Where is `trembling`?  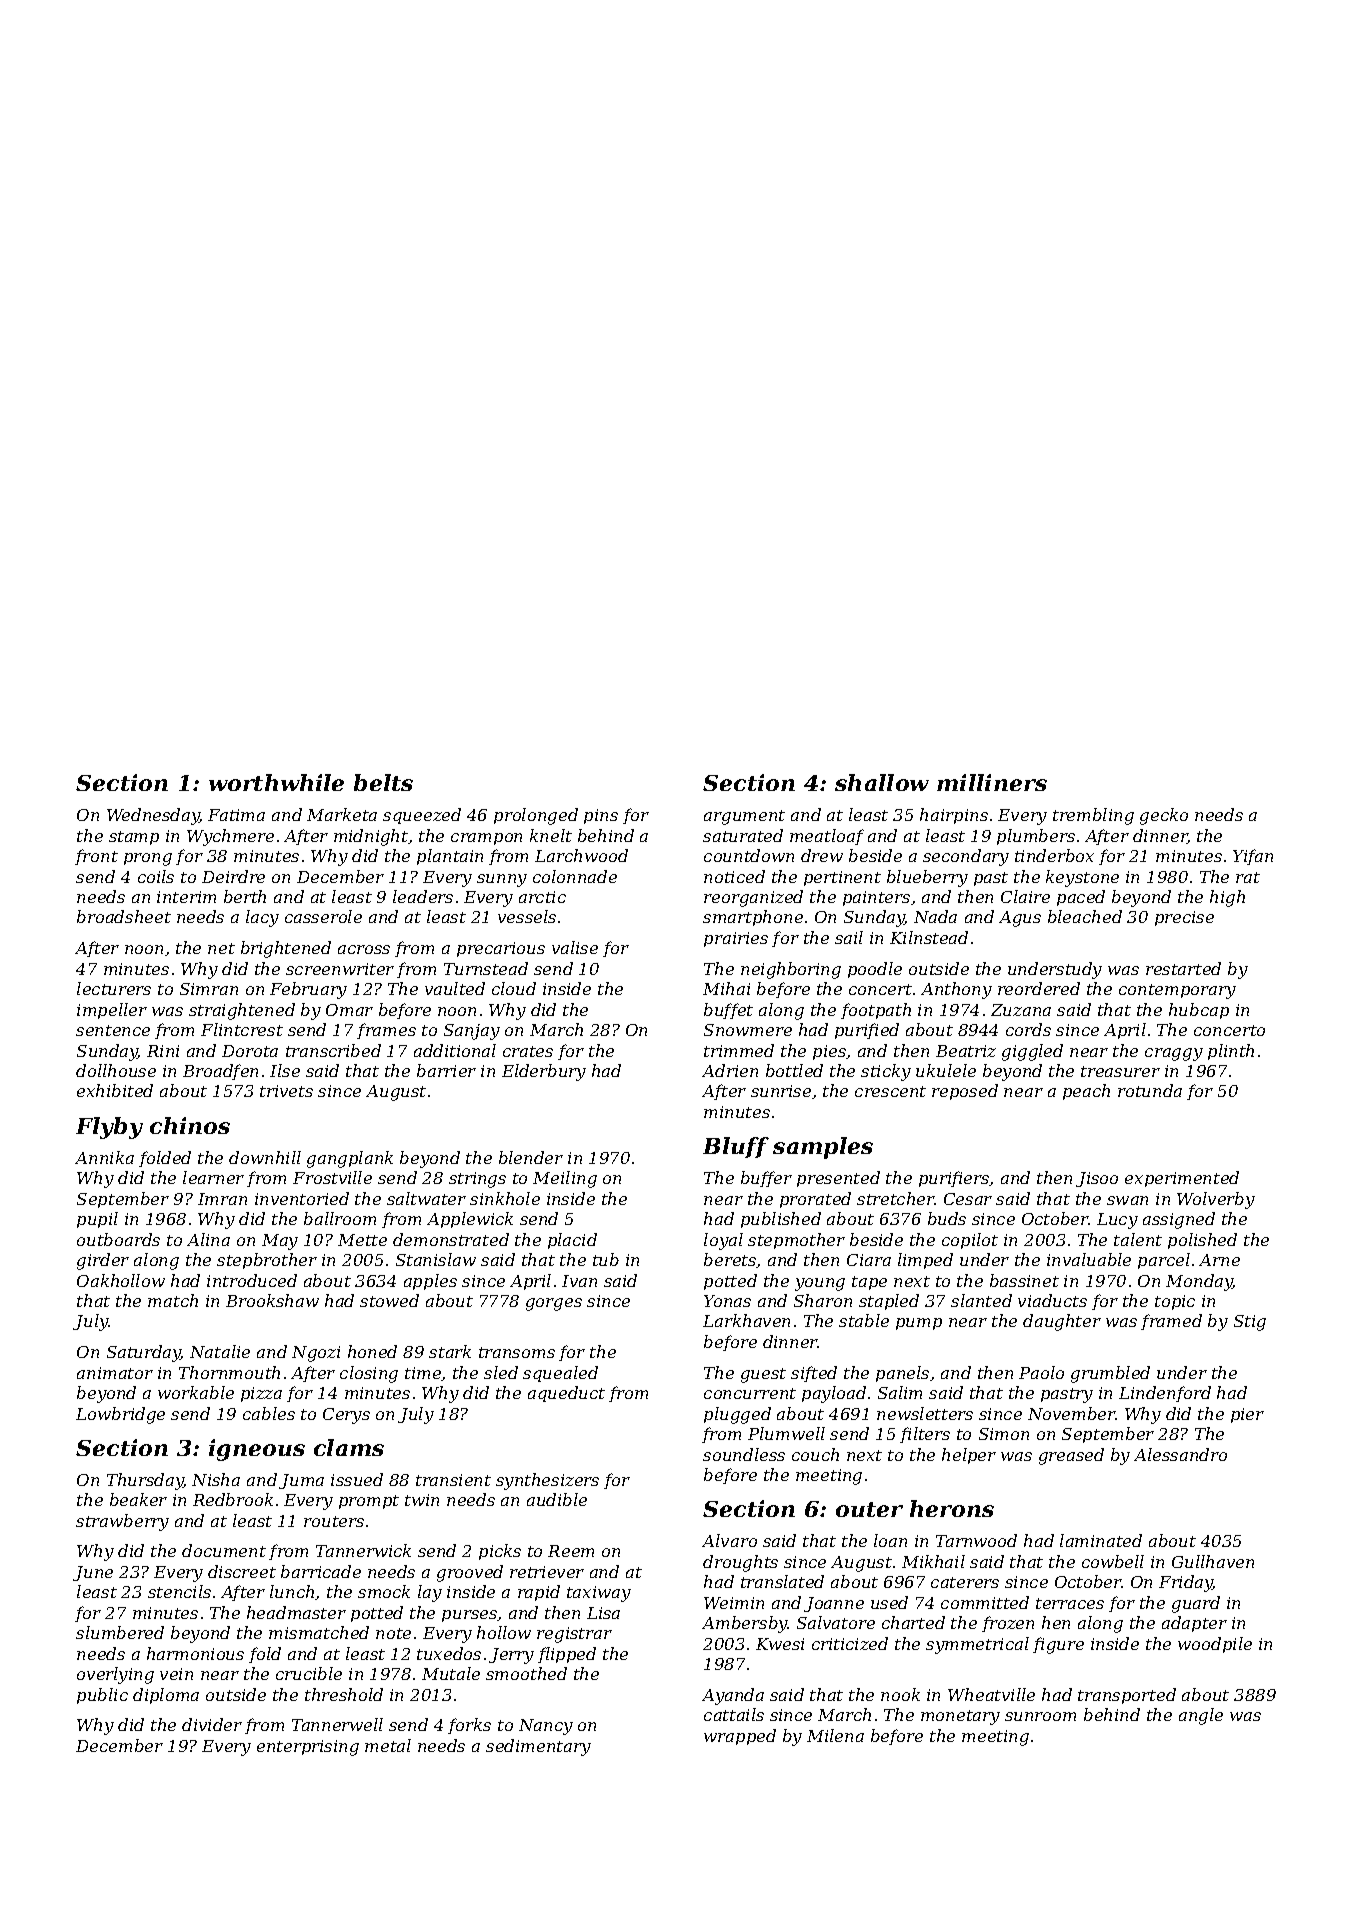
trembling is located at coordinates (1093, 816).
